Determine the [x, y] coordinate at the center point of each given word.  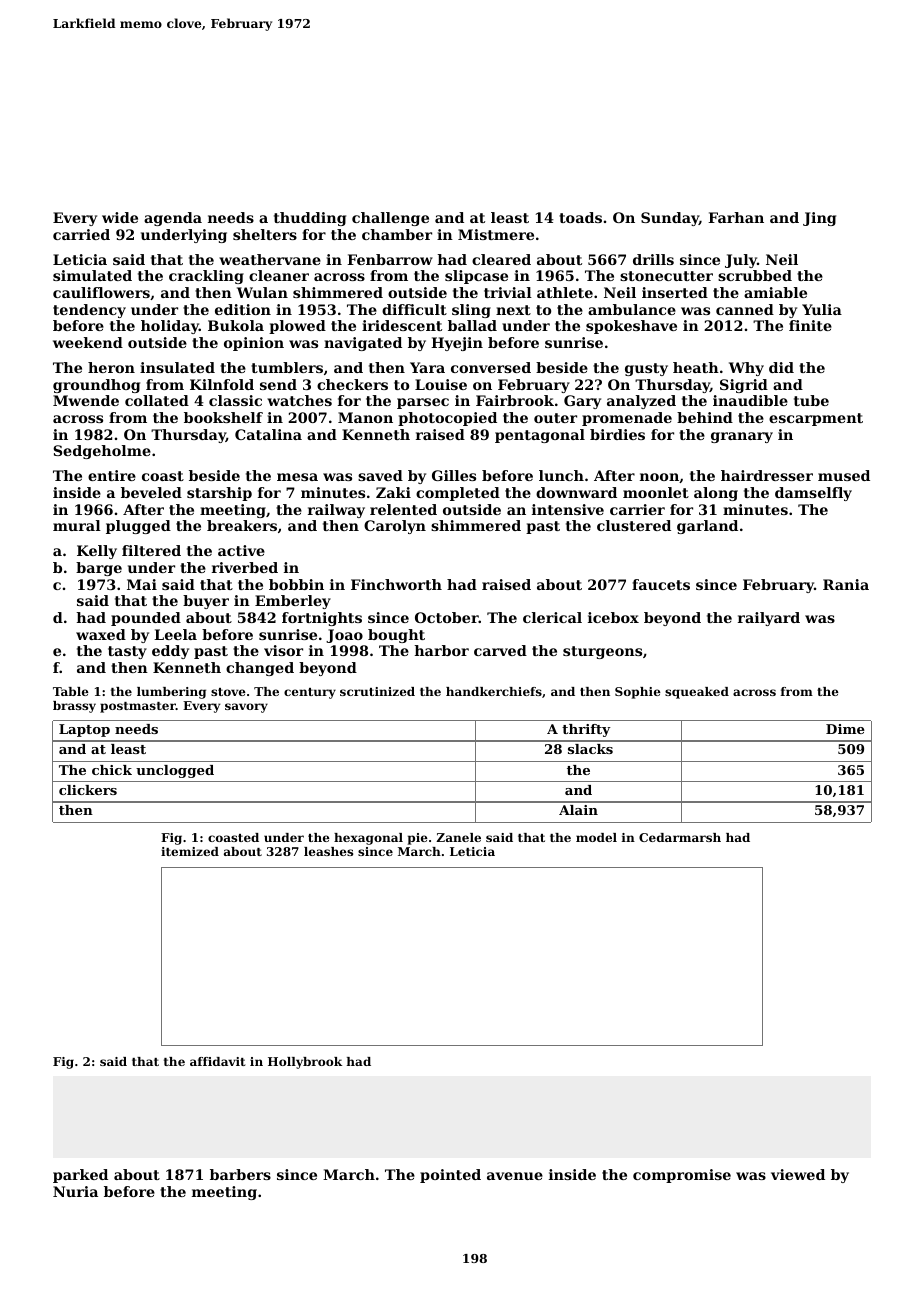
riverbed [245, 567]
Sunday [670, 219]
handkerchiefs [494, 691]
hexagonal [368, 839]
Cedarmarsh [680, 837]
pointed [450, 1176]
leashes [328, 851]
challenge [390, 219]
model [596, 837]
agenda [173, 219]
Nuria [75, 1191]
